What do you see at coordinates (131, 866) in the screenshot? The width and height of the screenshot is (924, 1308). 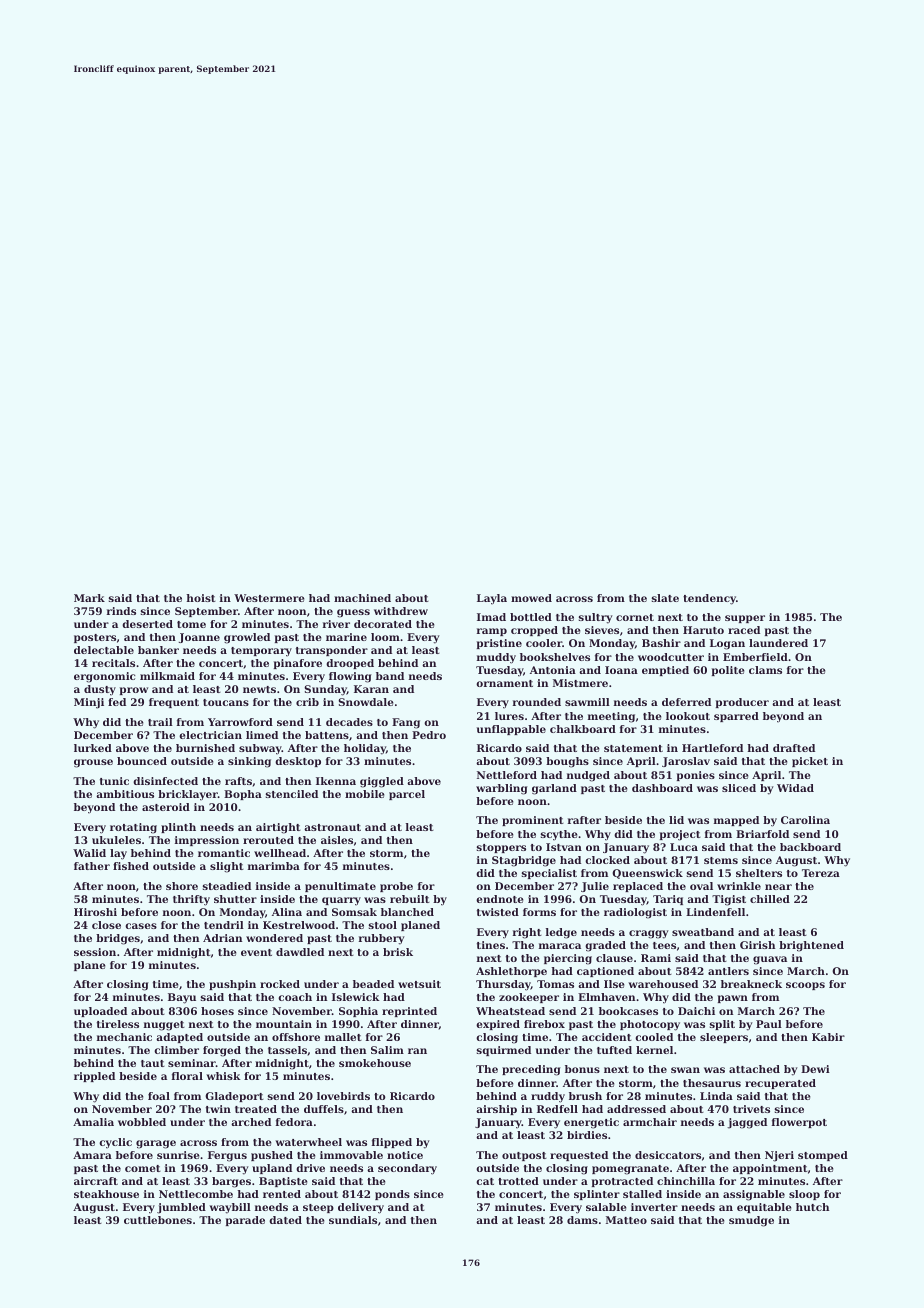 I see `fished` at bounding box center [131, 866].
